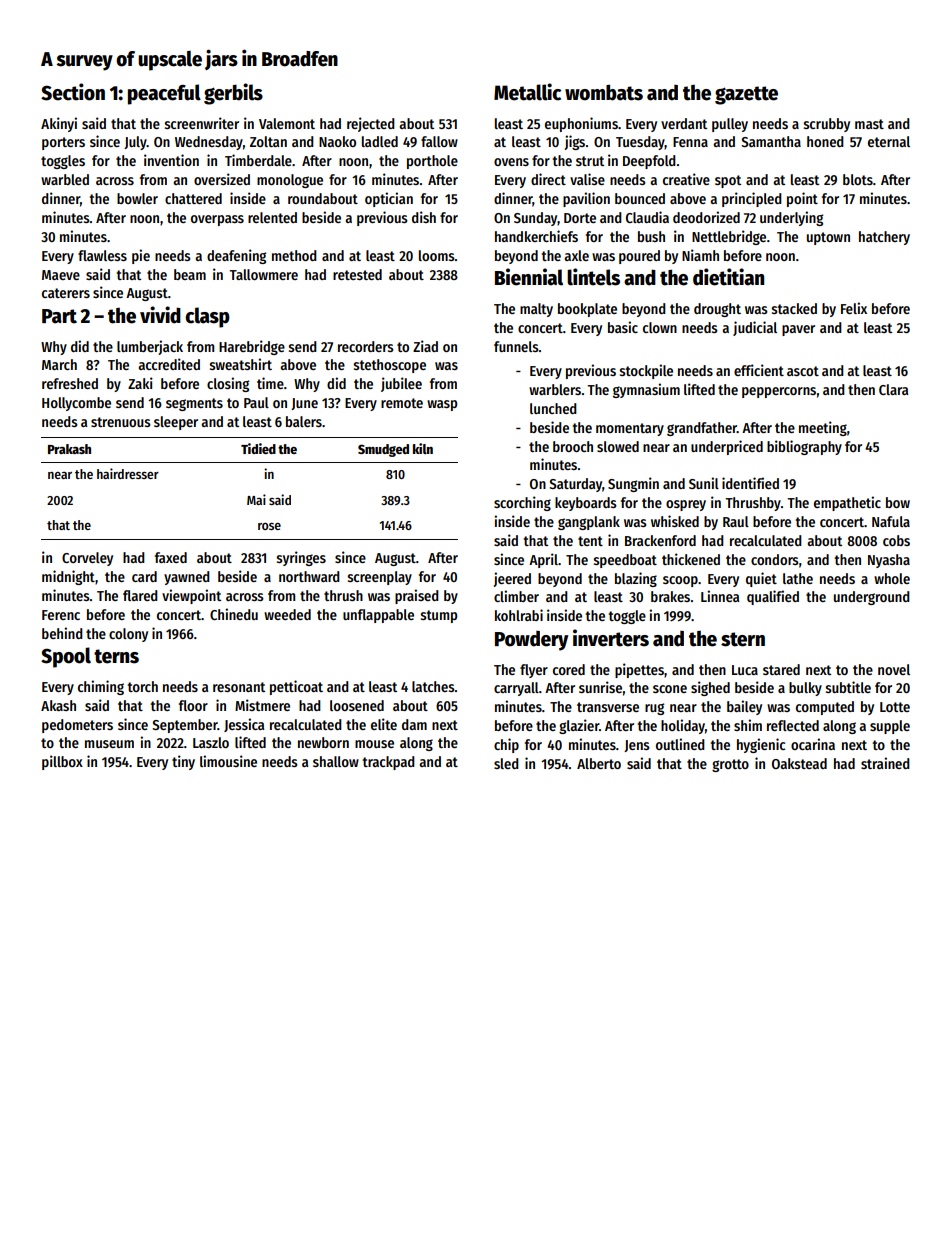  Describe the element at coordinates (233, 94) in the screenshot. I see `gerbils` at that location.
